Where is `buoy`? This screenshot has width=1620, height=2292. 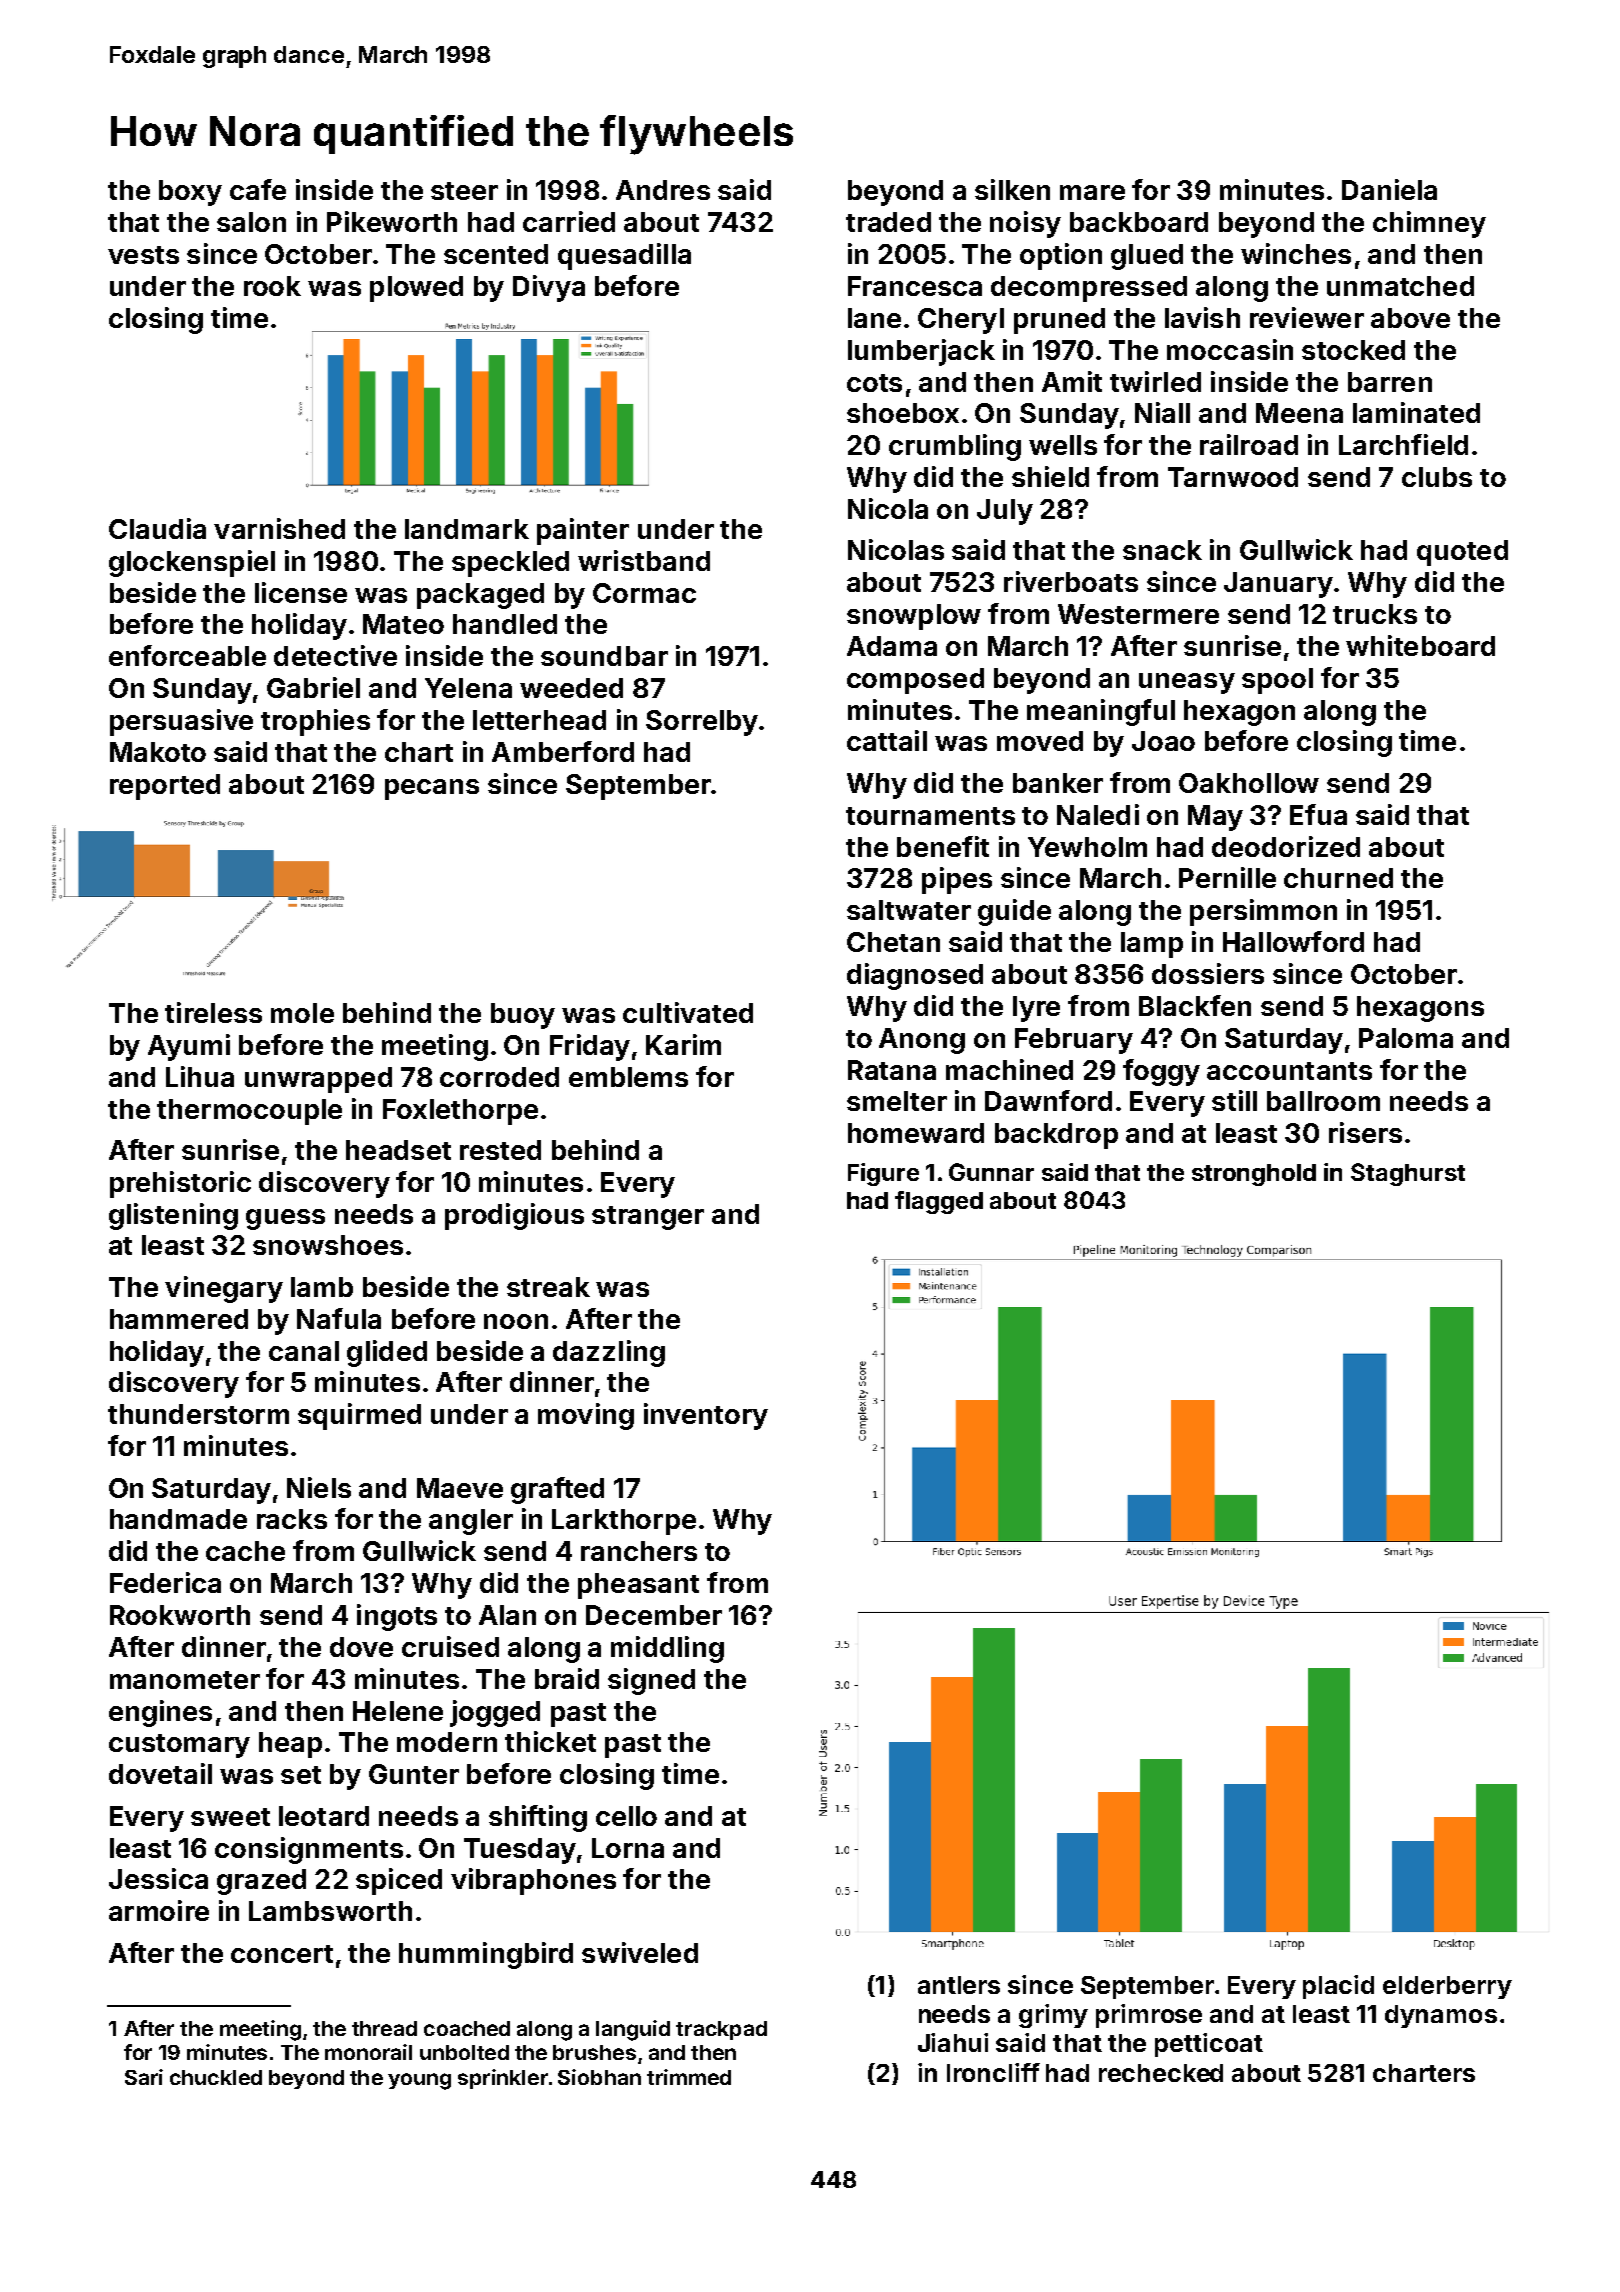 buoy is located at coordinates (523, 1016).
